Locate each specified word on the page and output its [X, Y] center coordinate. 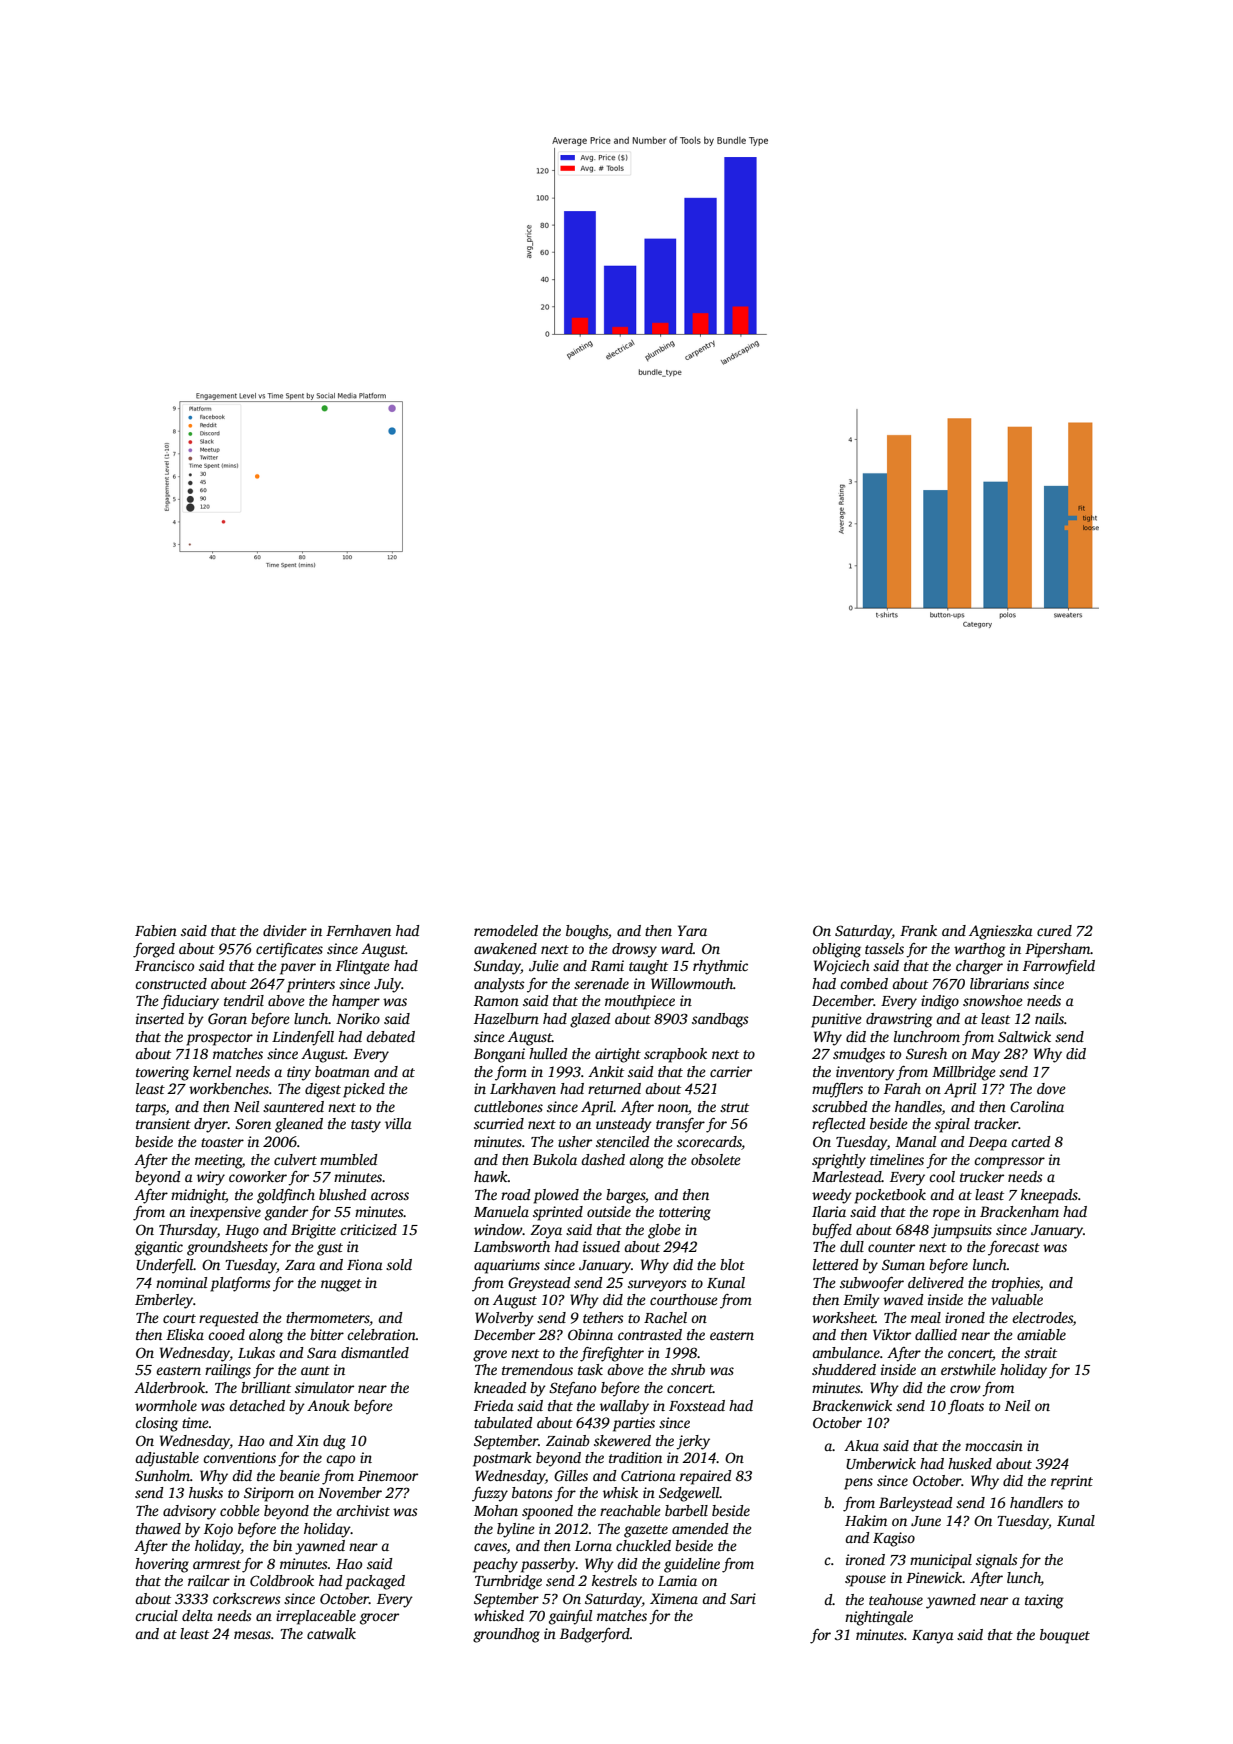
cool [942, 1176]
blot [732, 1264]
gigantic [159, 1248]
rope [946, 1215]
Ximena [674, 1598]
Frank [918, 930]
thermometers [328, 1317]
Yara [692, 930]
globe [664, 1231]
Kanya [933, 1637]
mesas [252, 1635]
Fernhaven [358, 930]
